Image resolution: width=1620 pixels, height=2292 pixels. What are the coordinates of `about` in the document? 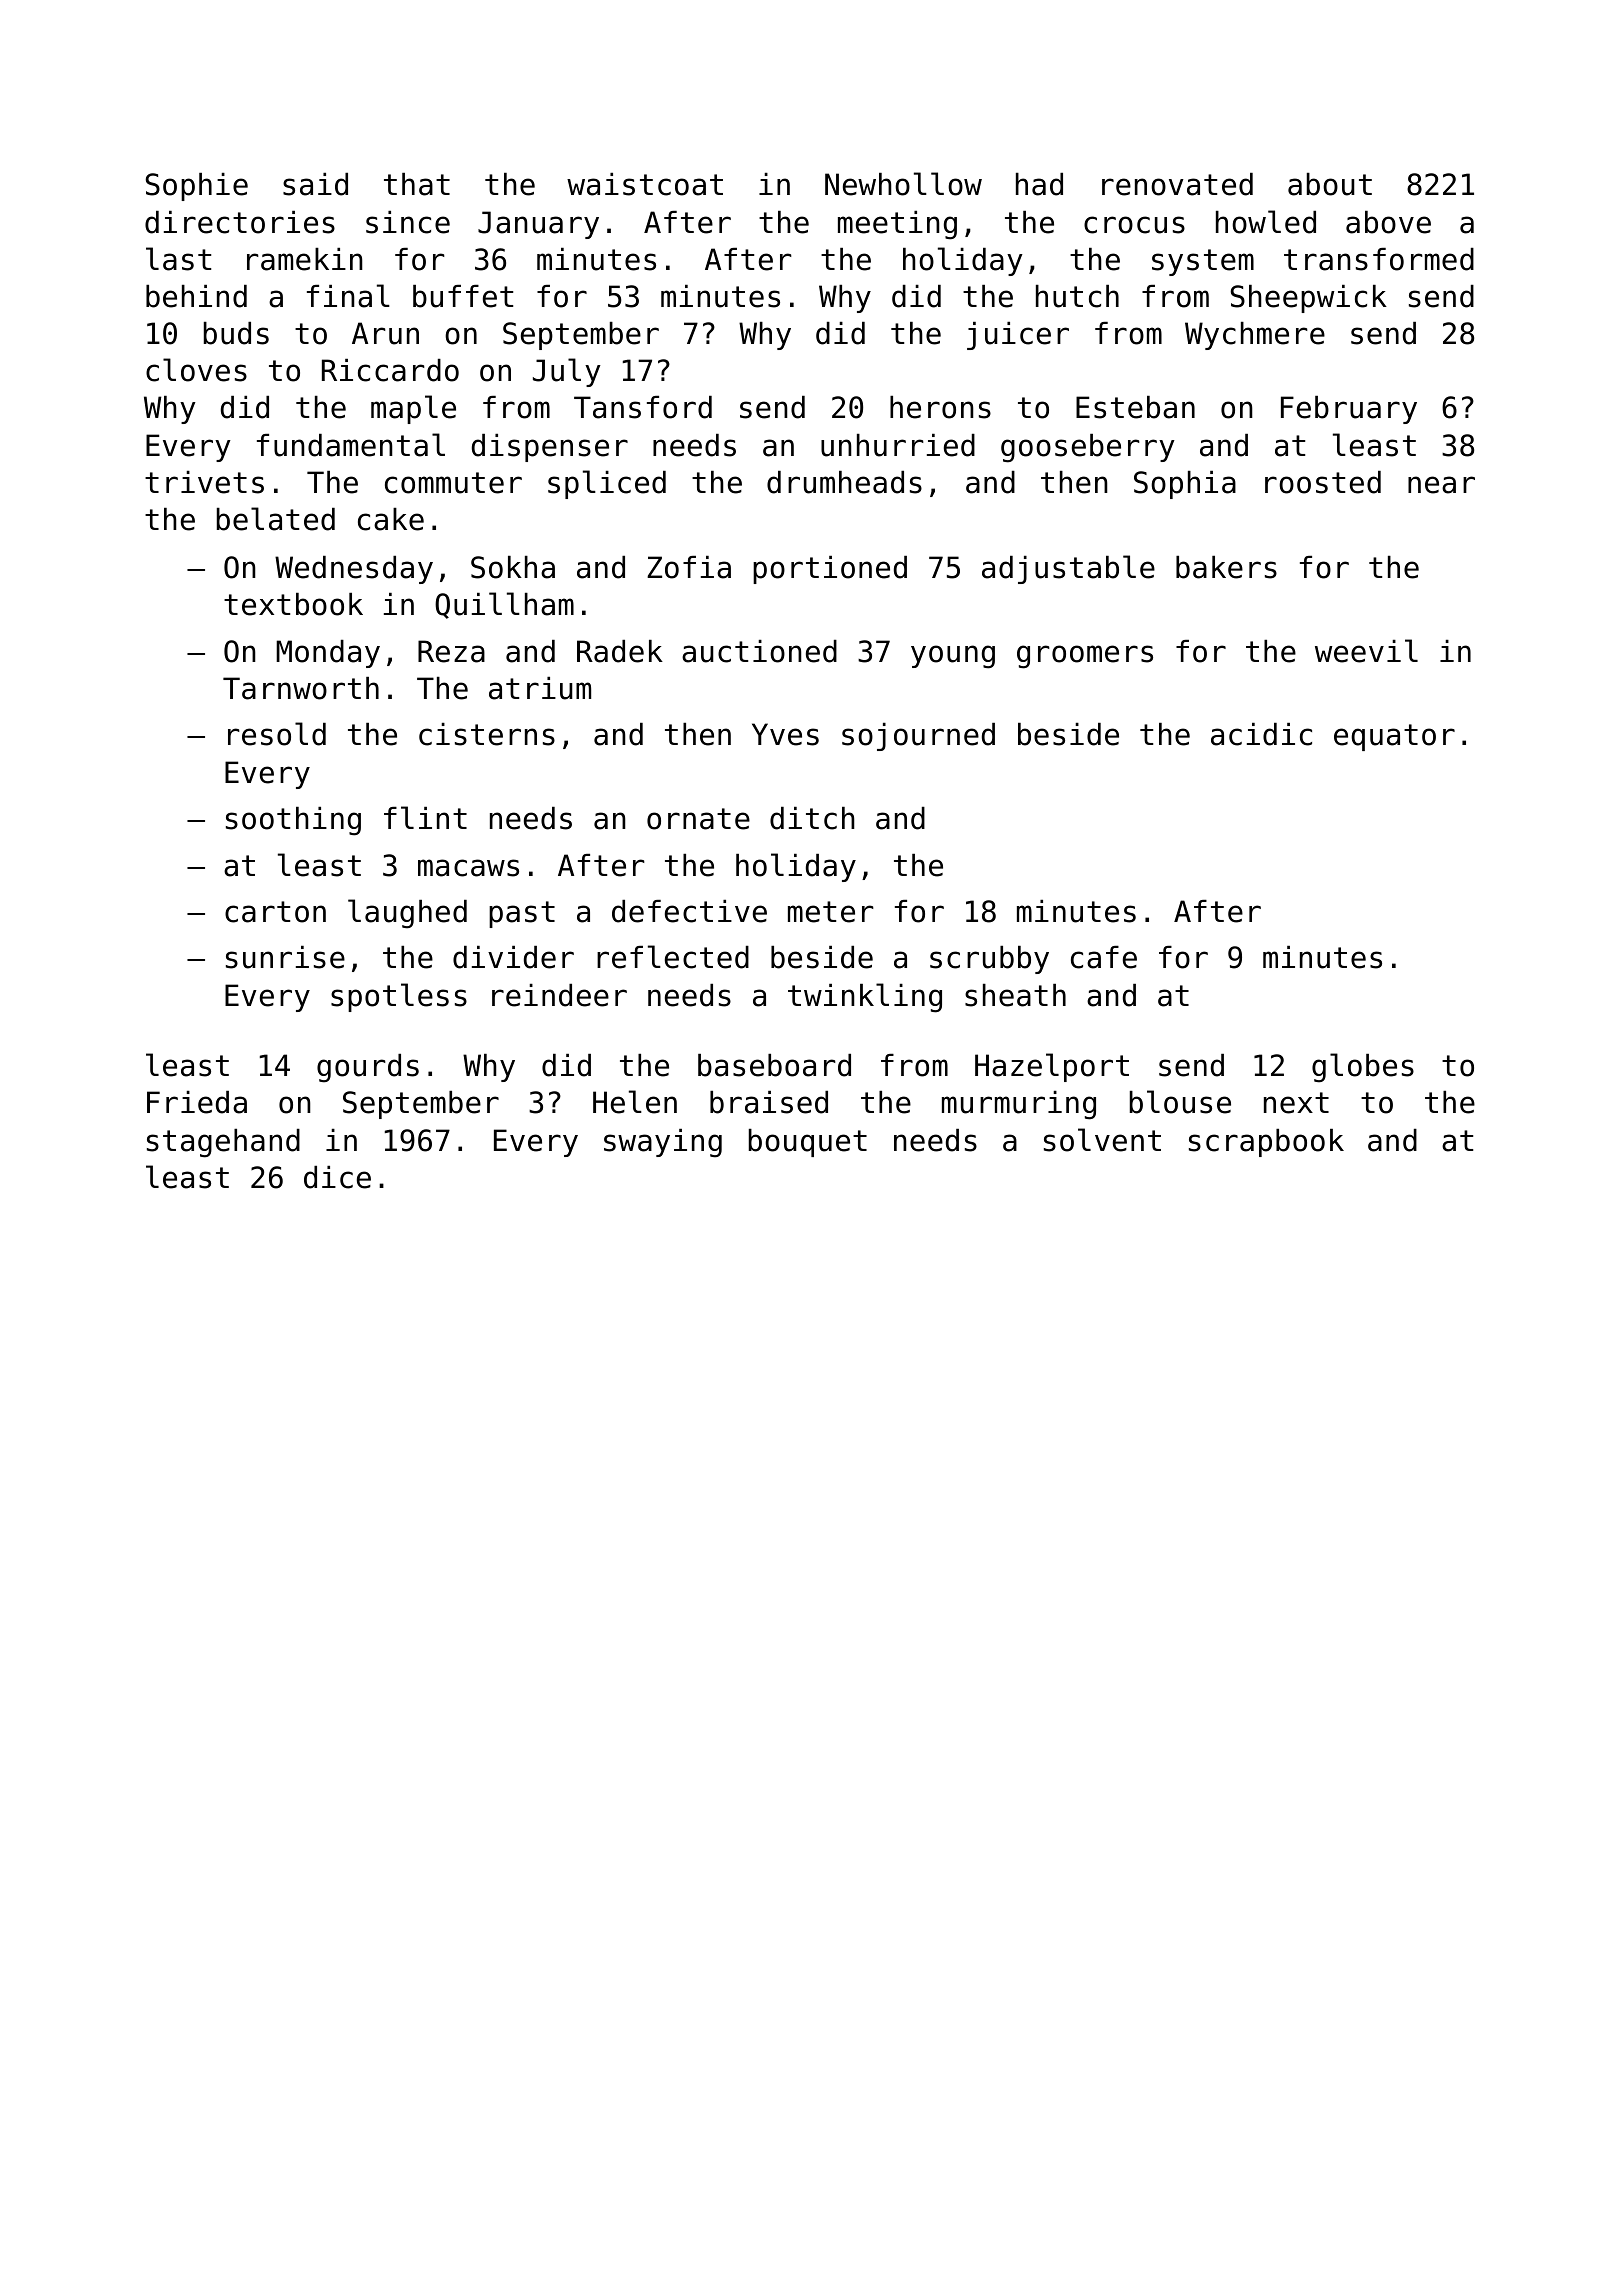 It's located at (1330, 184).
